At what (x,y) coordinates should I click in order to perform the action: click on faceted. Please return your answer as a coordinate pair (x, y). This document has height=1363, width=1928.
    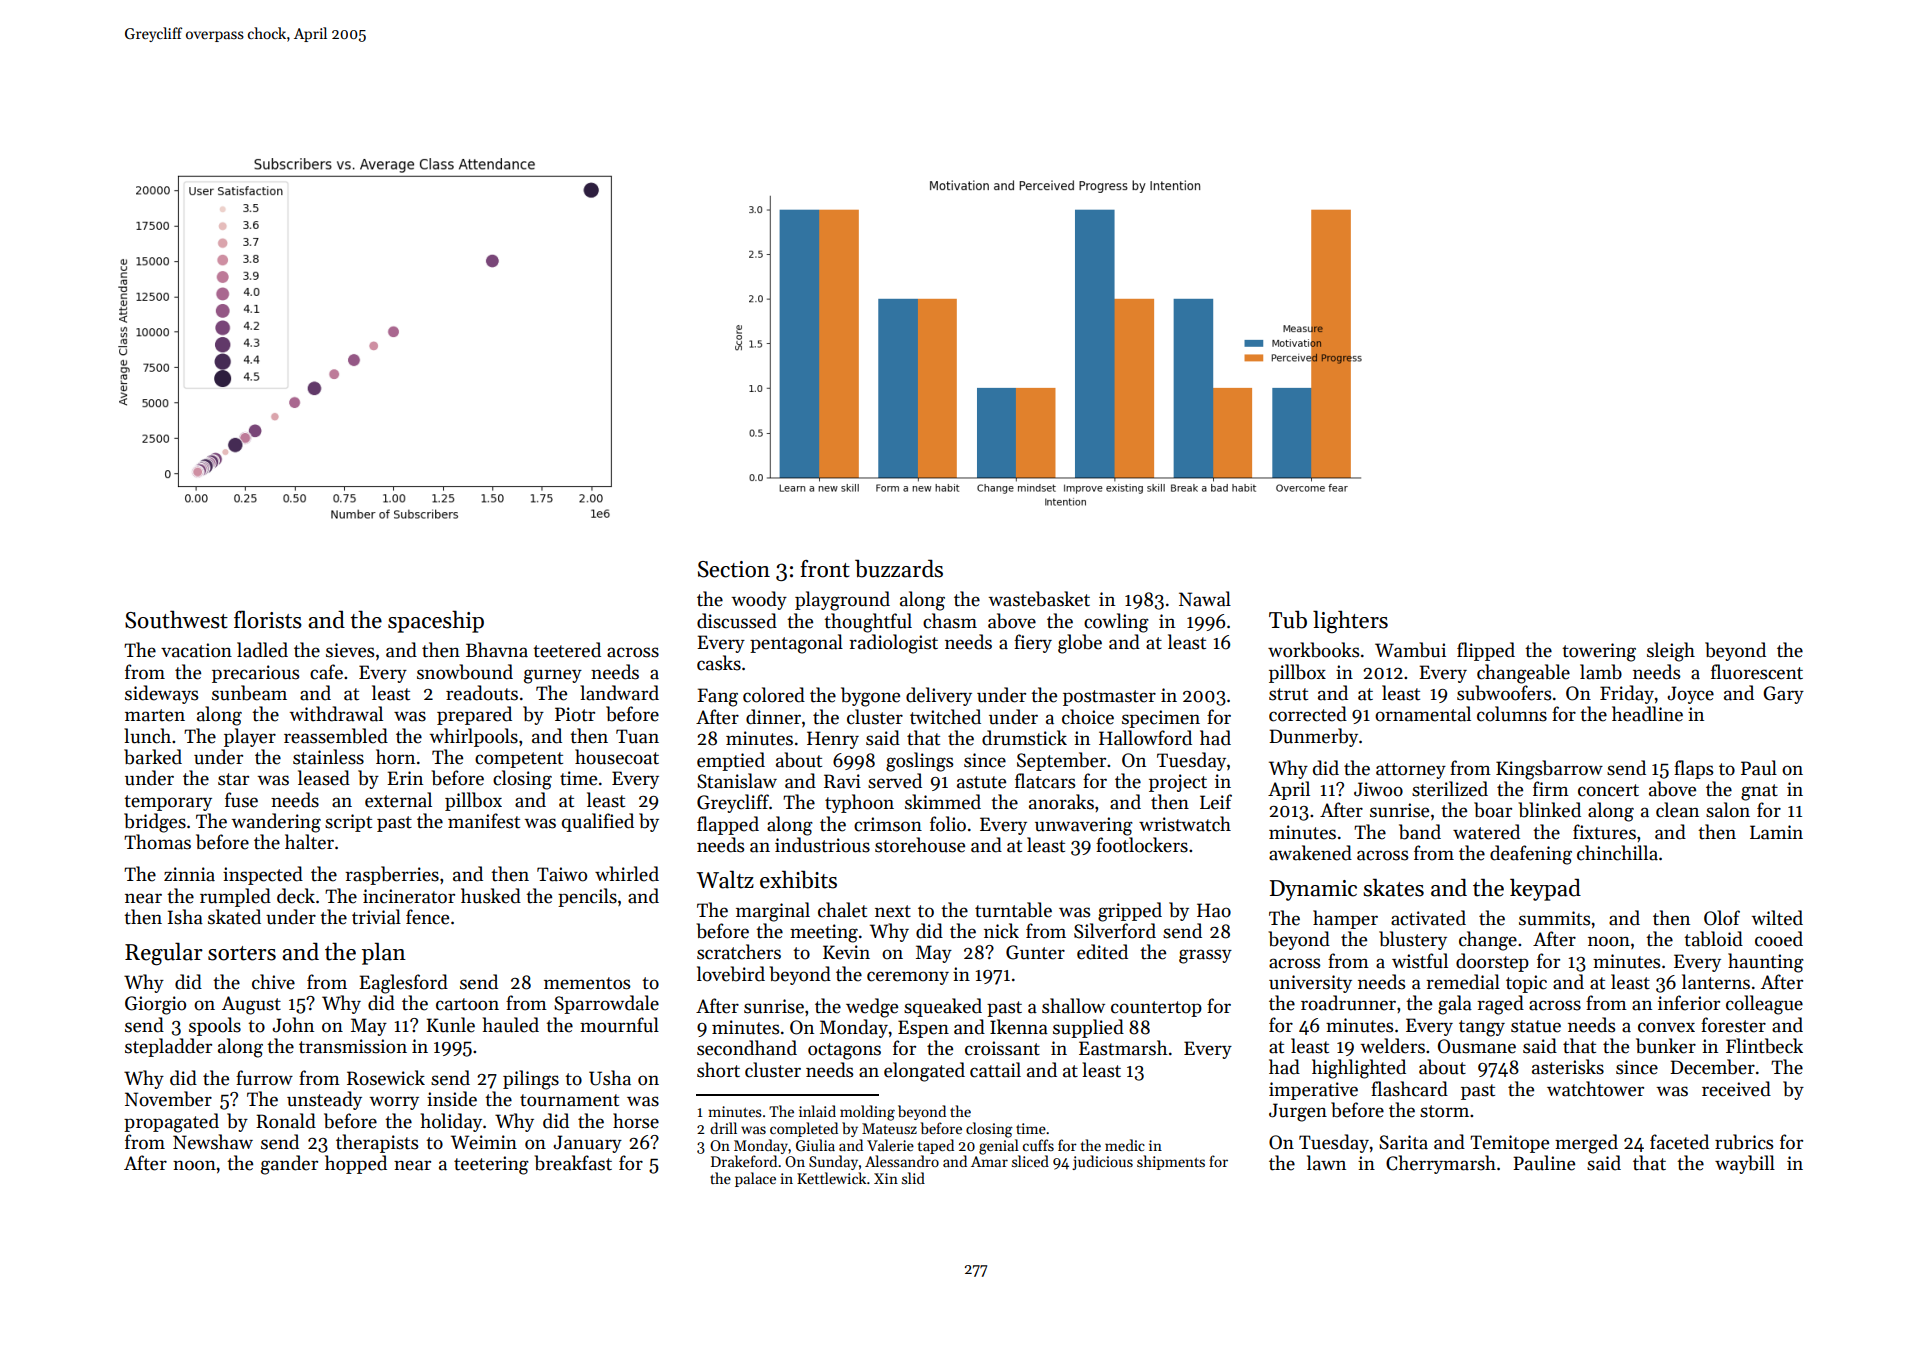
    Looking at the image, I should click on (1679, 1142).
